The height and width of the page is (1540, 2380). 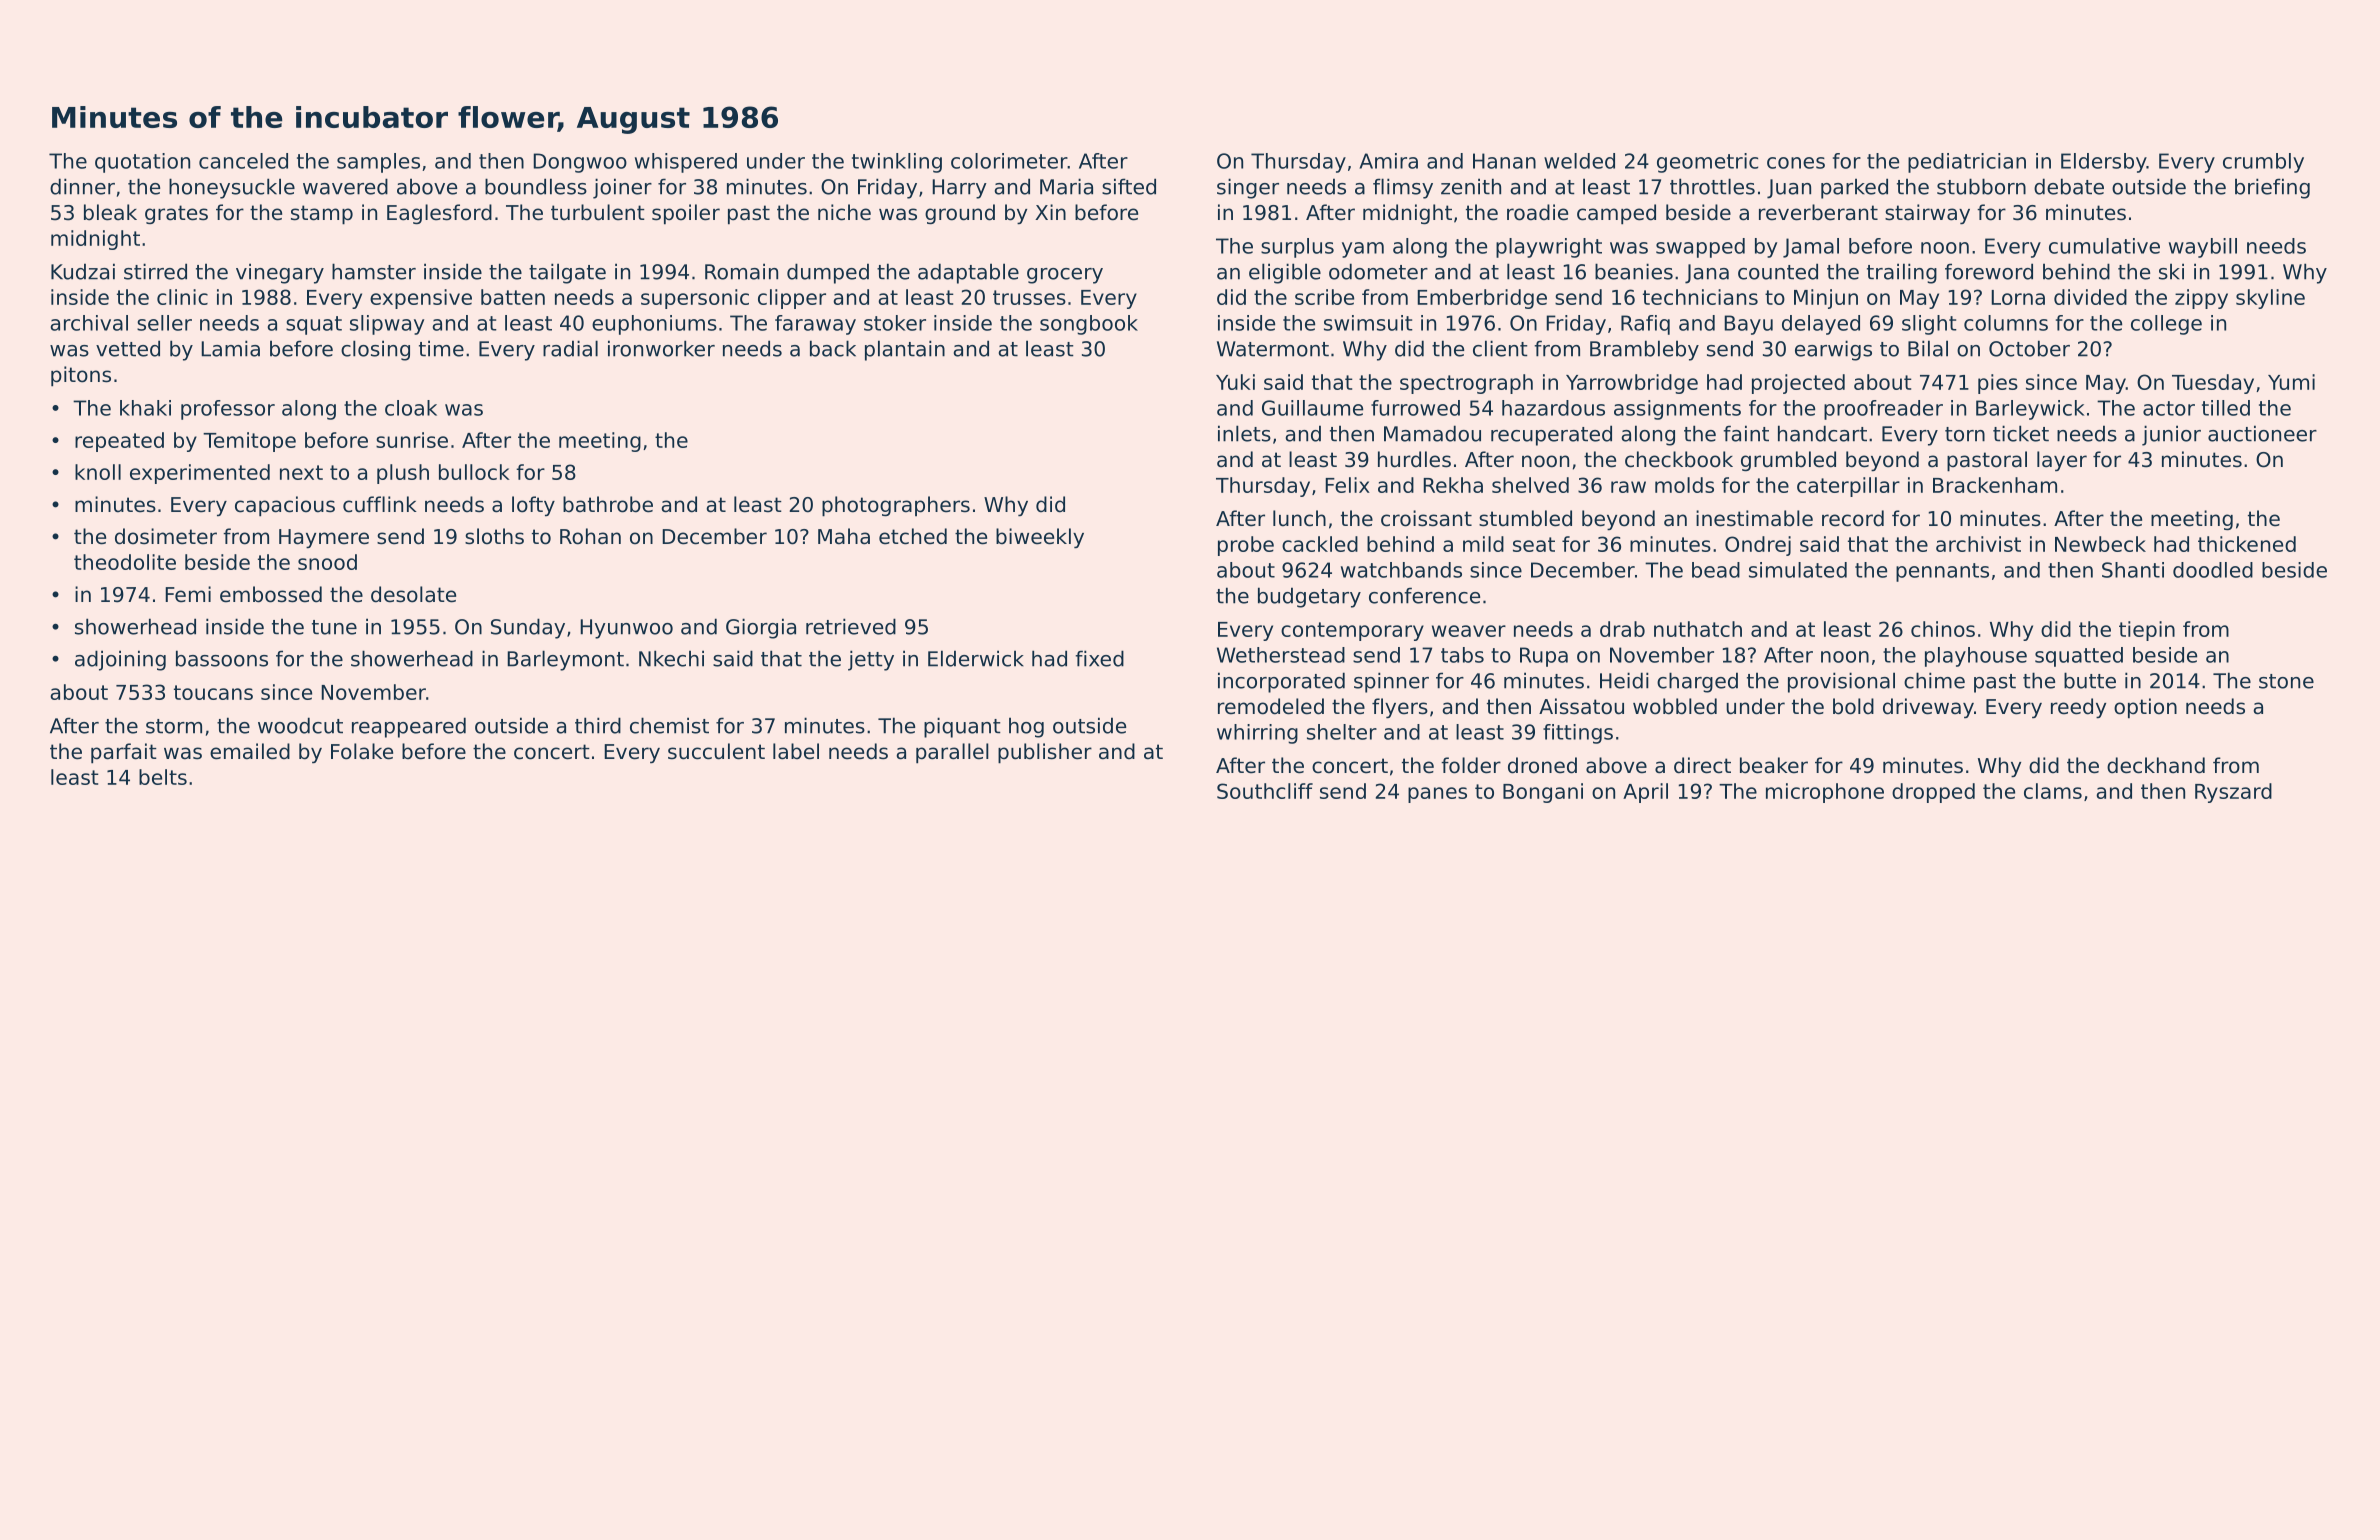 I want to click on waybill, so click(x=2203, y=248).
